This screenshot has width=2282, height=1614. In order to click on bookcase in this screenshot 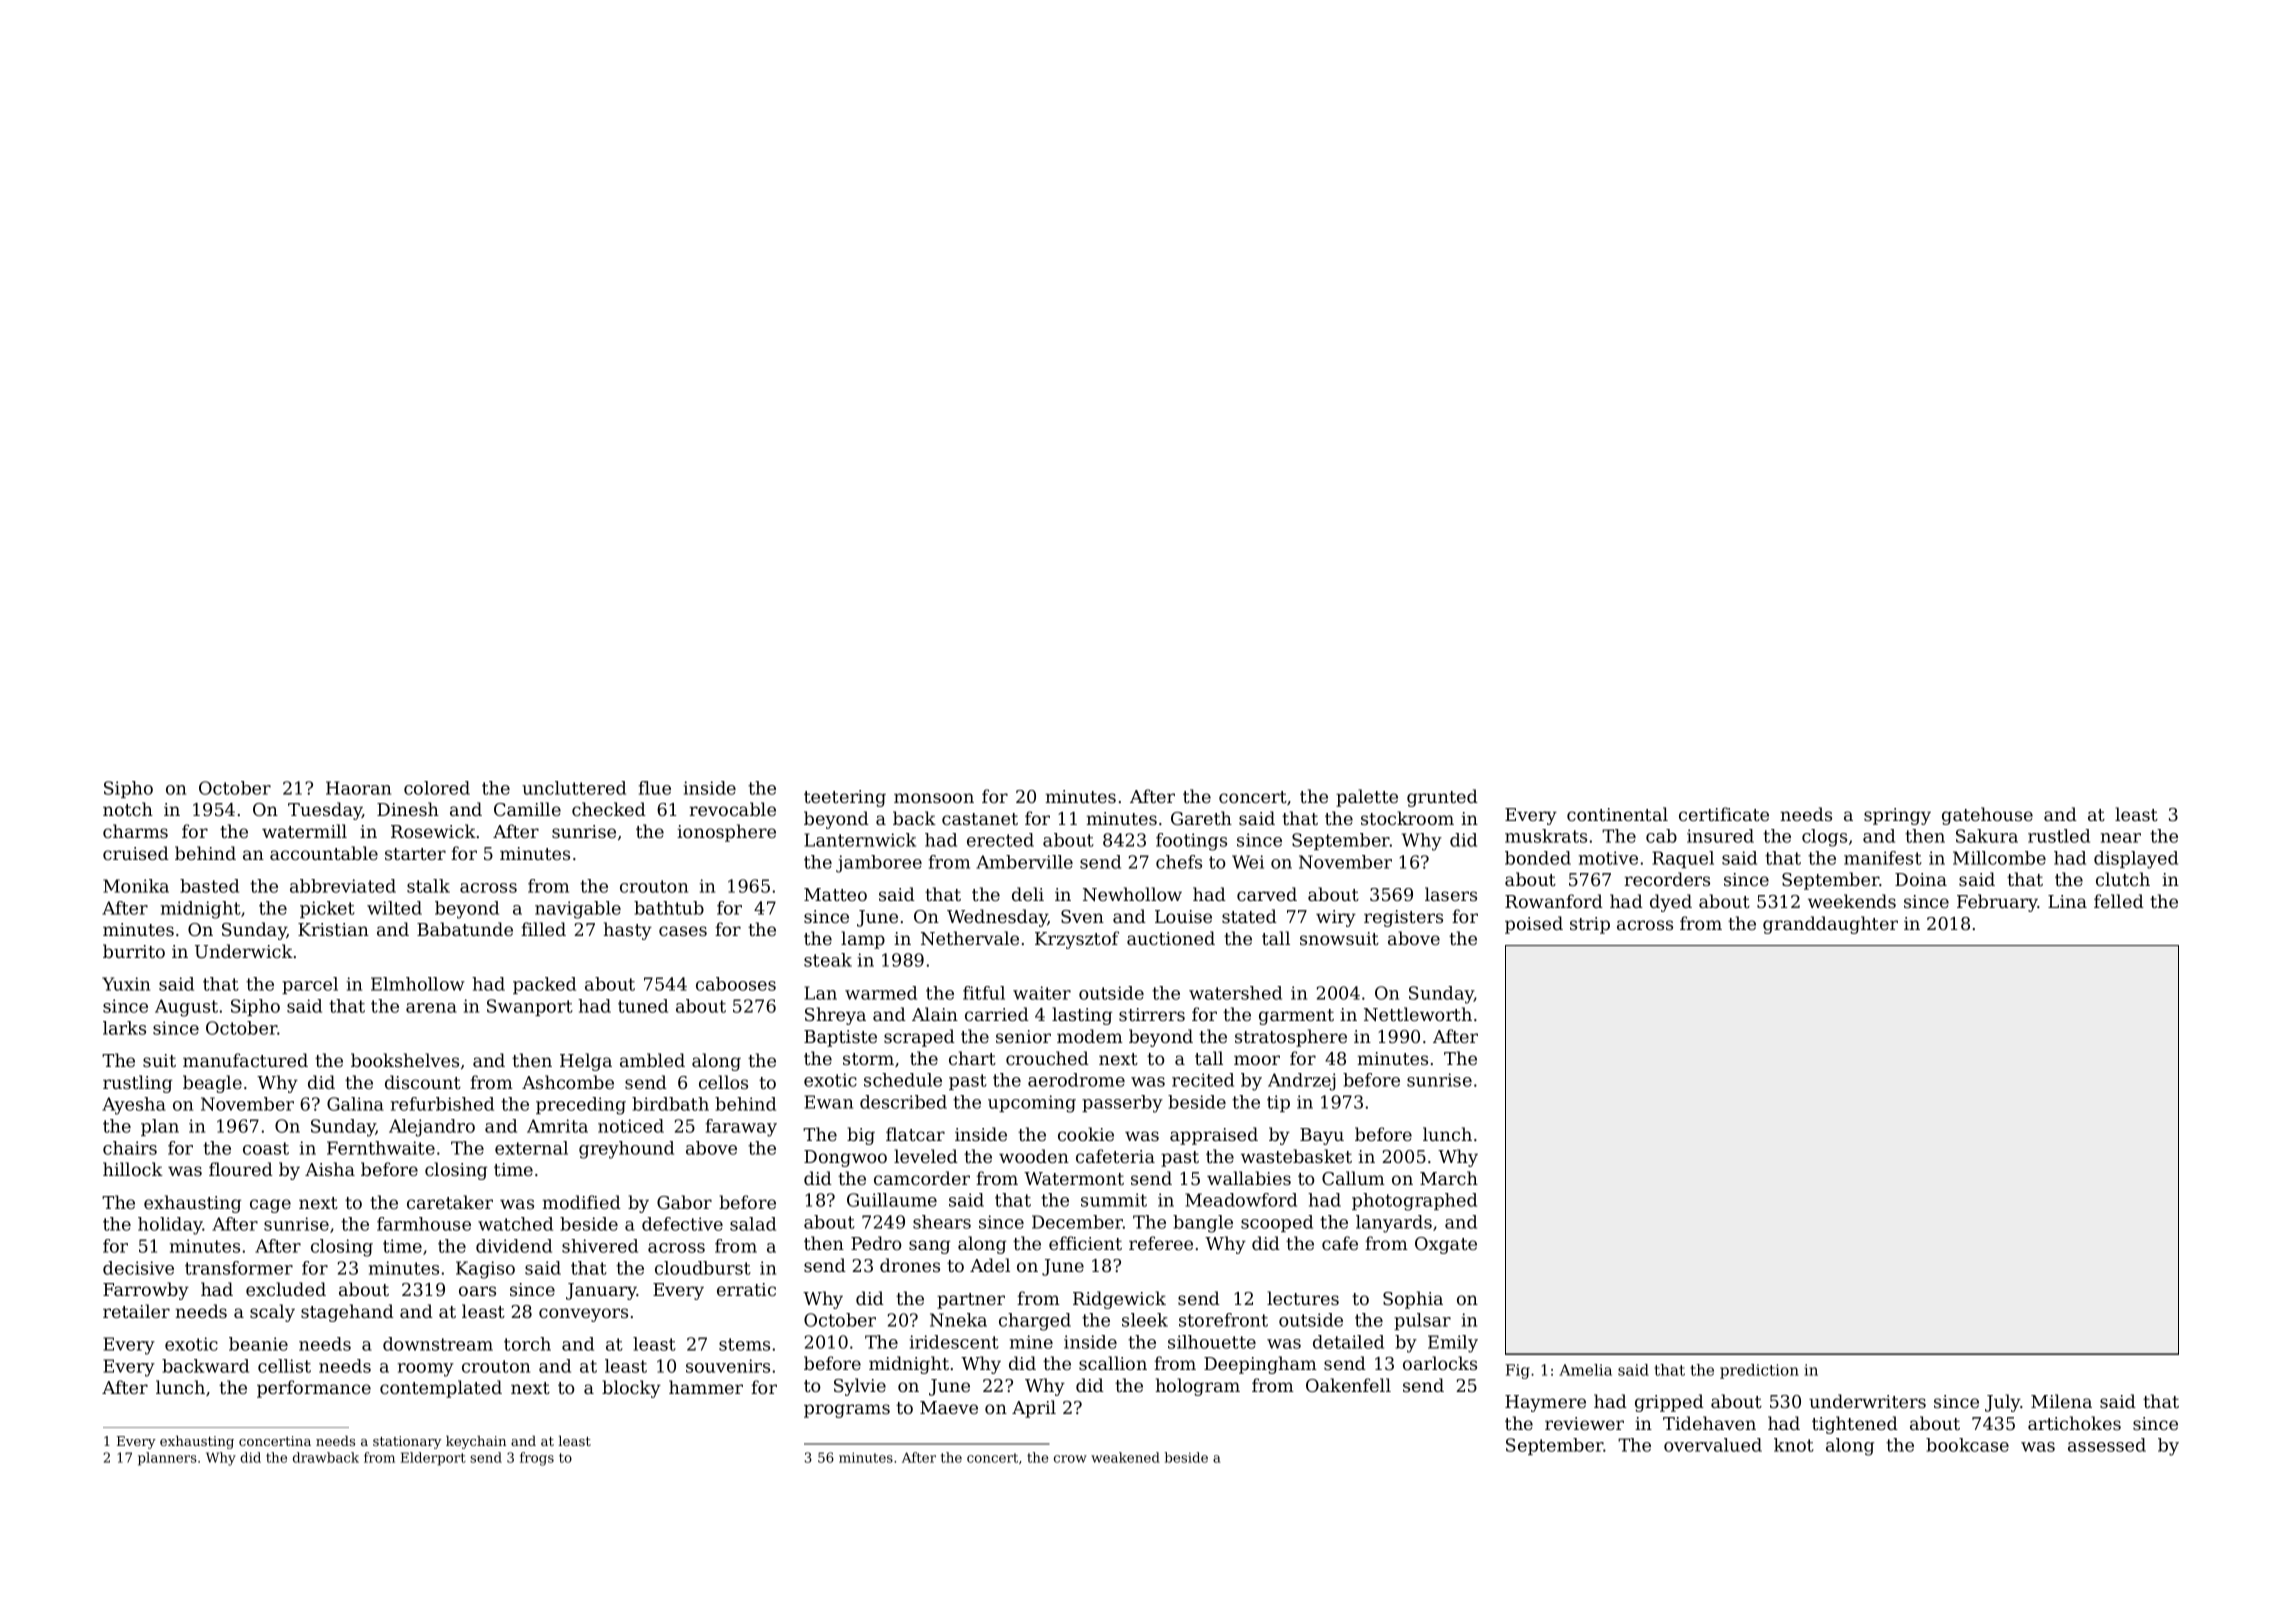, I will do `click(1967, 1445)`.
